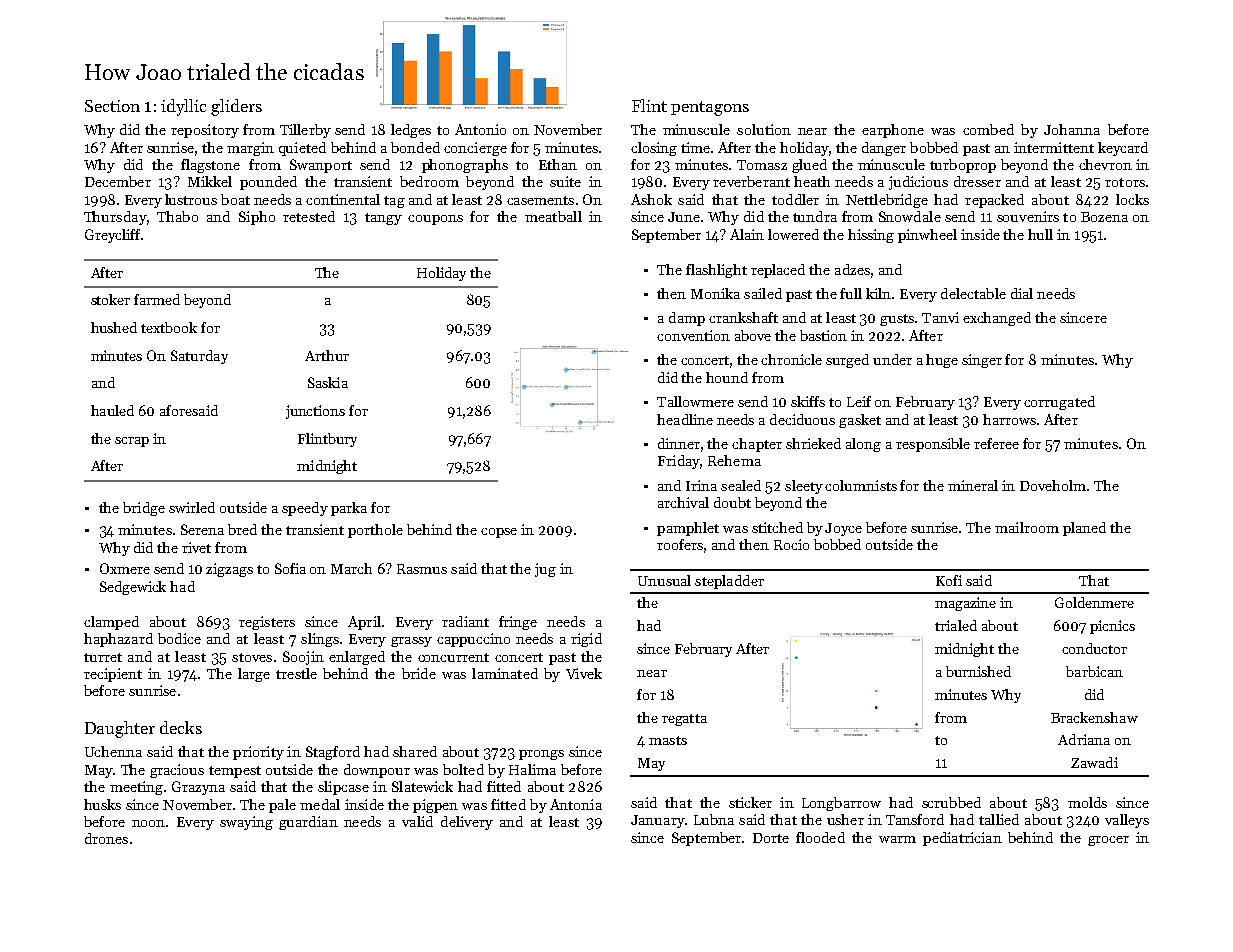 The height and width of the screenshot is (952, 1233). Describe the element at coordinates (860, 421) in the screenshot. I see `gasket` at that location.
